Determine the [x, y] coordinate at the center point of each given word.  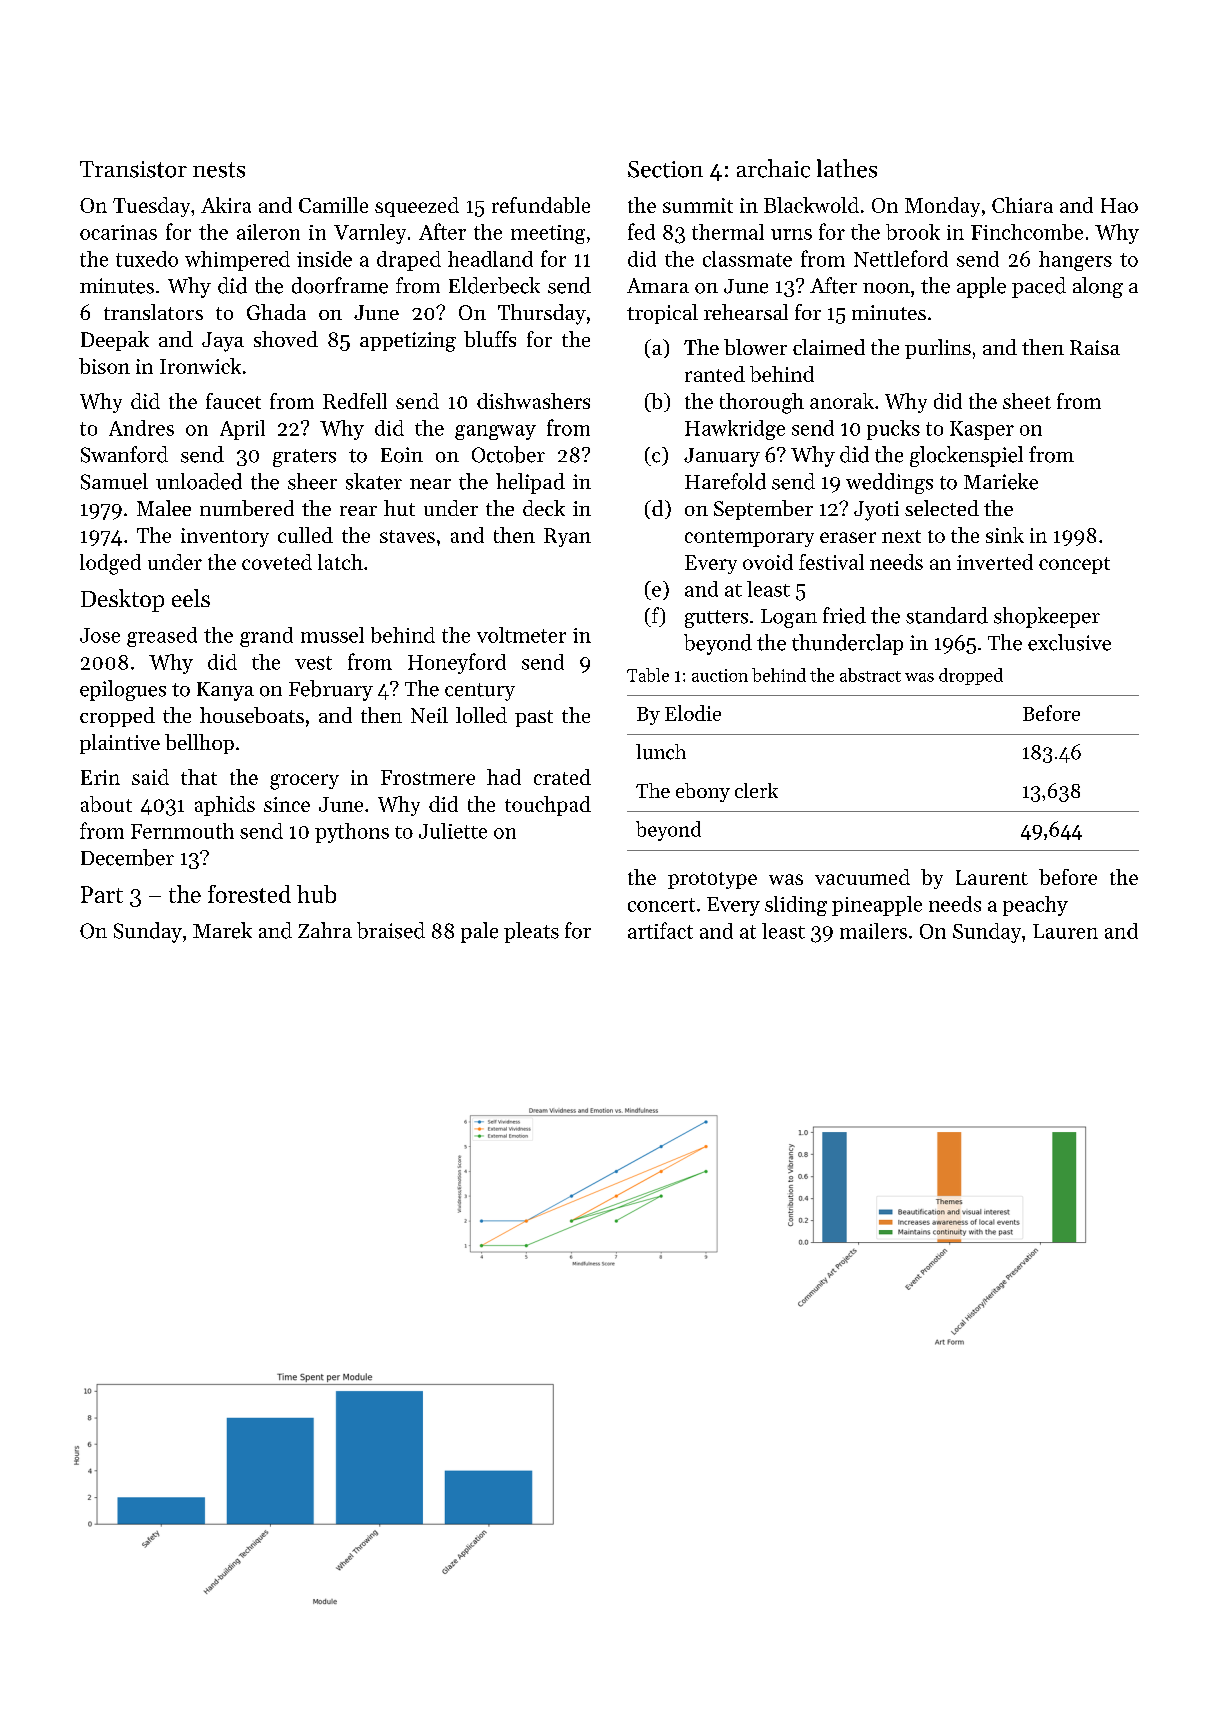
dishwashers [533, 401]
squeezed [417, 207]
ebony [703, 792]
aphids [225, 806]
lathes [847, 168]
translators [153, 312]
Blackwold [811, 205]
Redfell [355, 401]
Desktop [122, 600]
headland [490, 259]
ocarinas [118, 232]
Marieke [1001, 481]
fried [844, 615]
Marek [222, 930]
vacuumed [862, 877]
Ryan [567, 537]
